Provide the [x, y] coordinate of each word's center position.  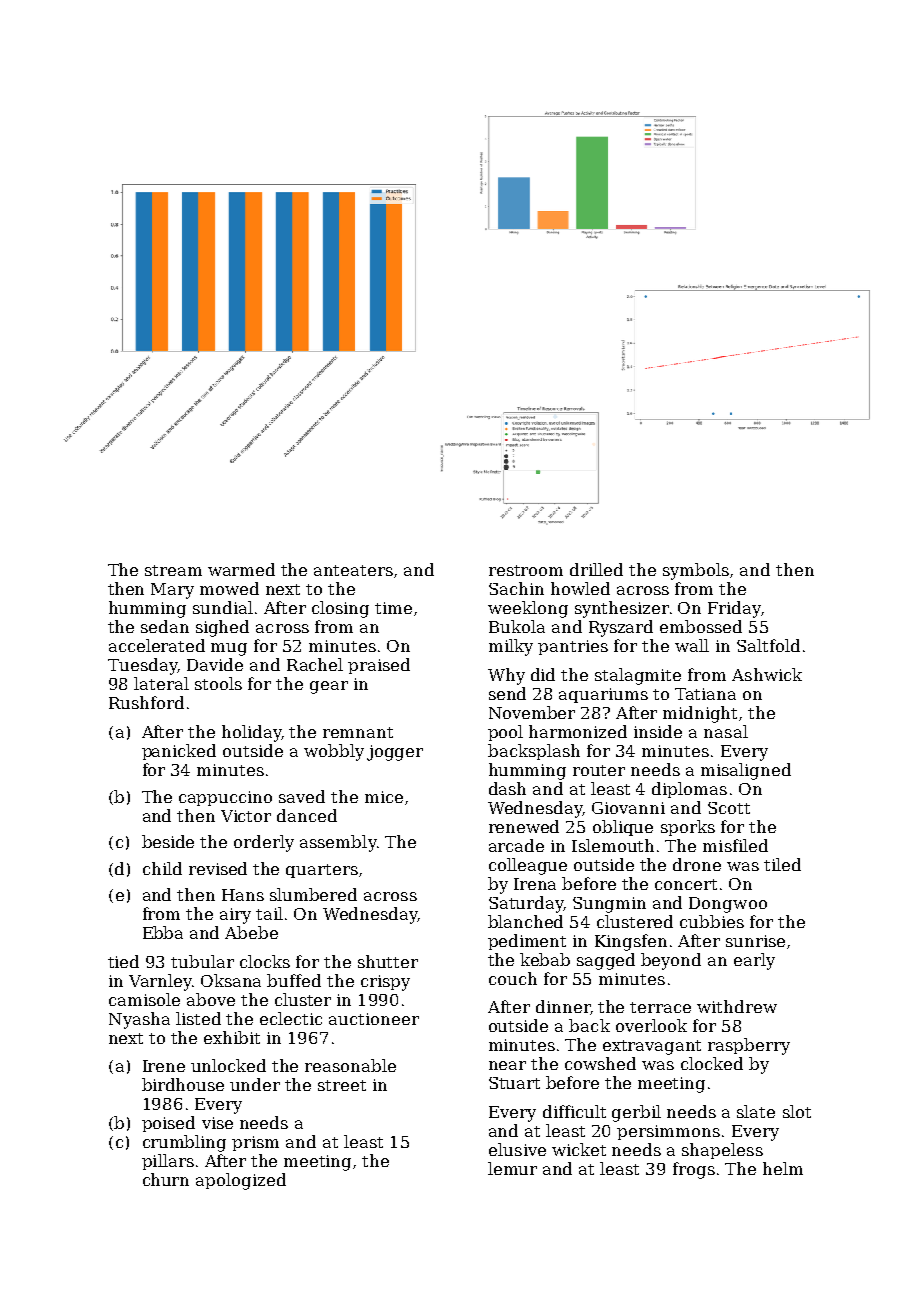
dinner [563, 1006]
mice [384, 797]
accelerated [157, 645]
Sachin [516, 588]
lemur [512, 1168]
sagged [606, 961]
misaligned [746, 771]
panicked [179, 752]
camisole [144, 999]
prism [255, 1143]
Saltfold [768, 645]
